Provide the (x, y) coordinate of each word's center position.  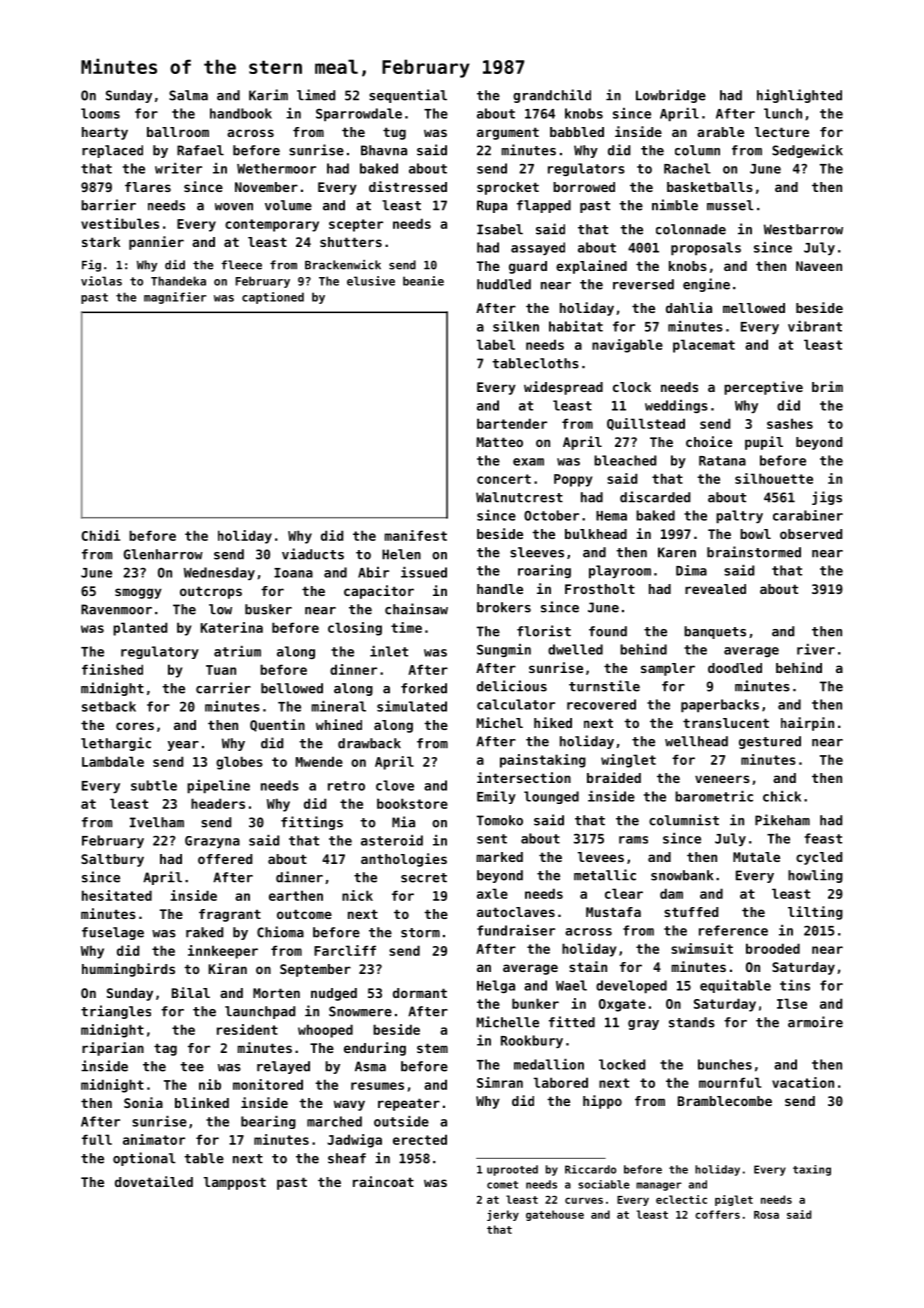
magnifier (175, 298)
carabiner (808, 515)
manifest (416, 535)
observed (811, 534)
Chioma (280, 932)
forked (424, 688)
